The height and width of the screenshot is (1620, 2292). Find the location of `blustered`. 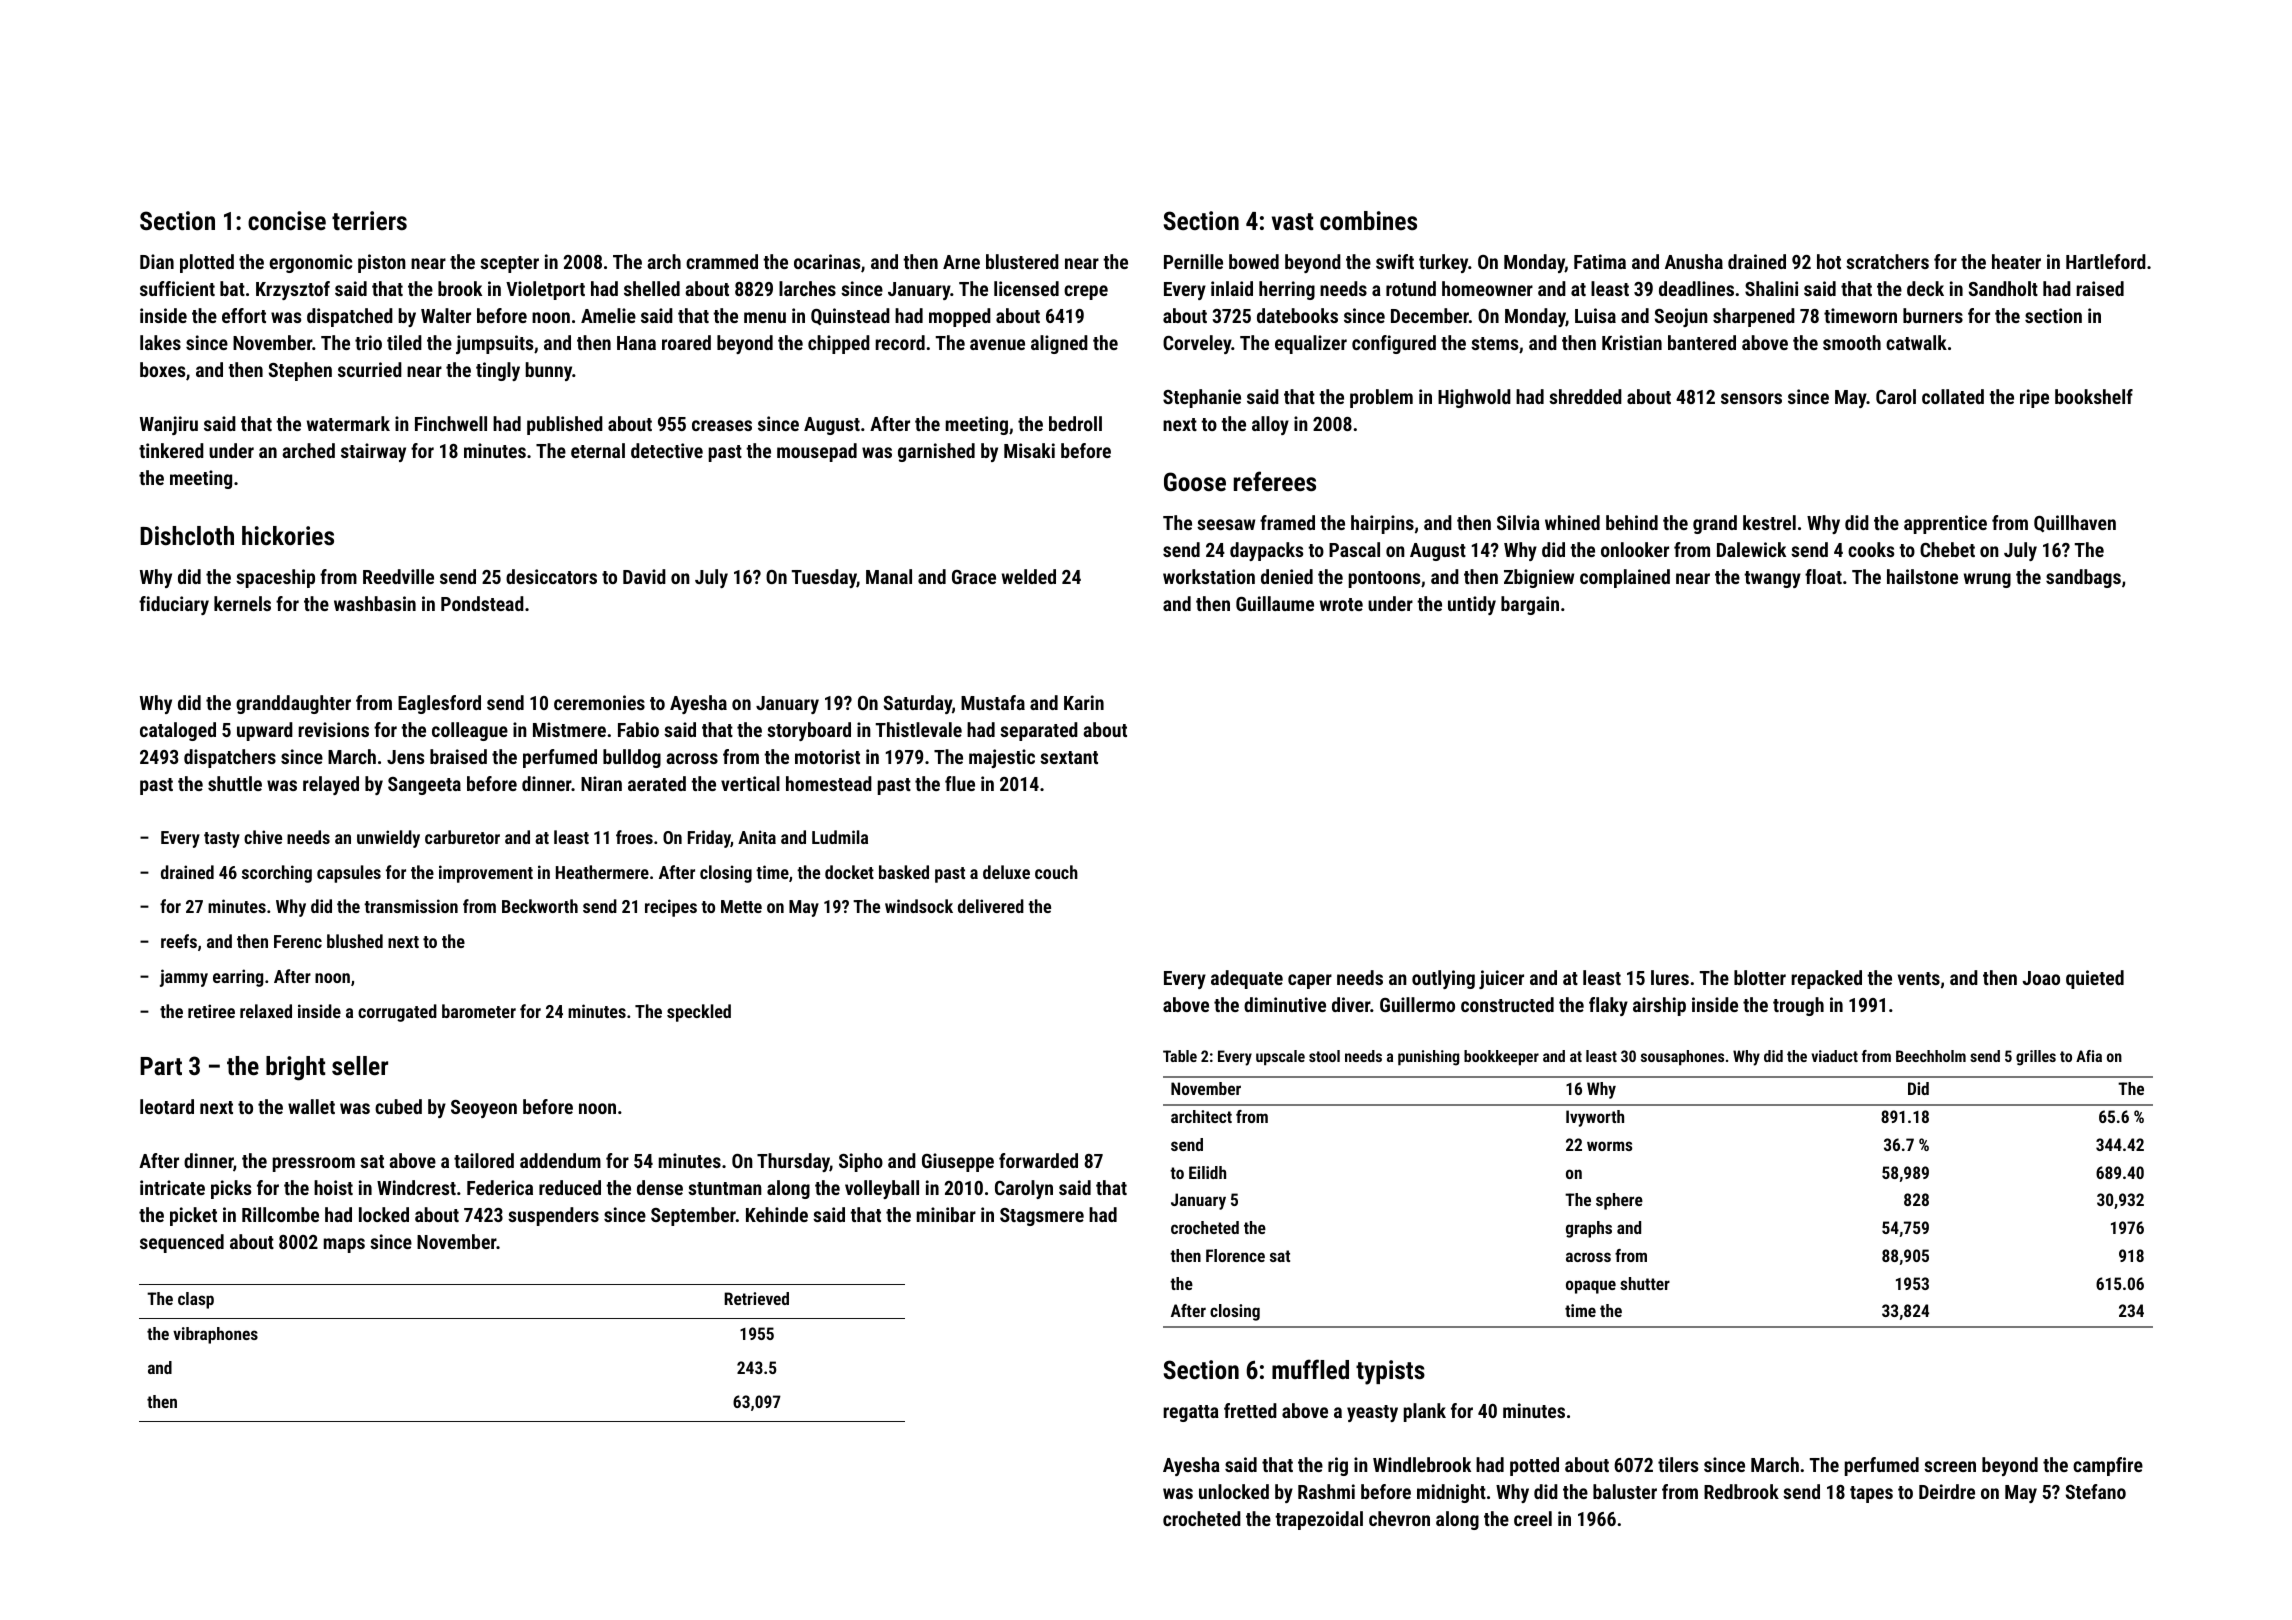

blustered is located at coordinates (1022, 261).
